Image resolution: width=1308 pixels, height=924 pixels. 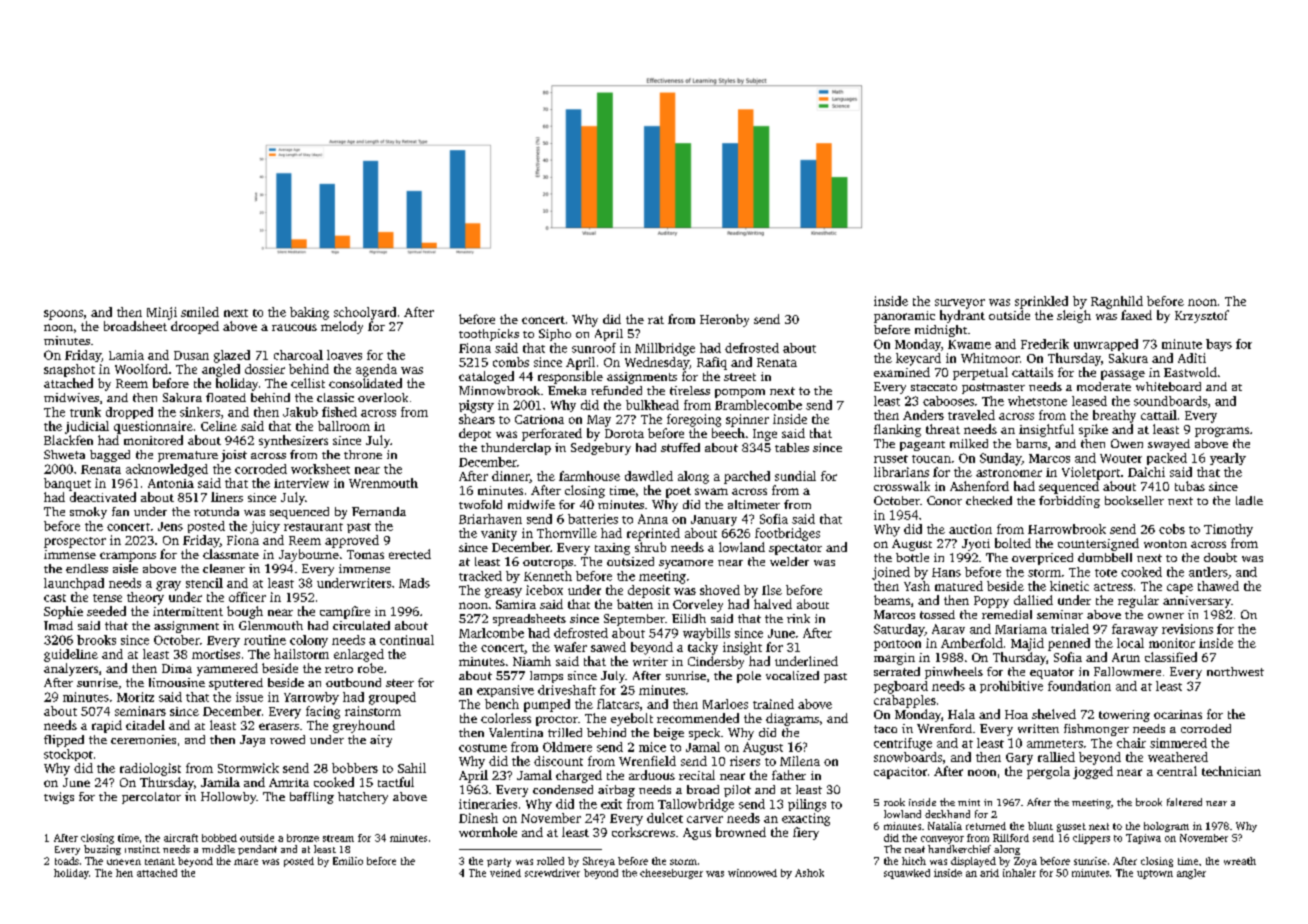 What do you see at coordinates (63, 315) in the screenshot?
I see `spoons` at bounding box center [63, 315].
